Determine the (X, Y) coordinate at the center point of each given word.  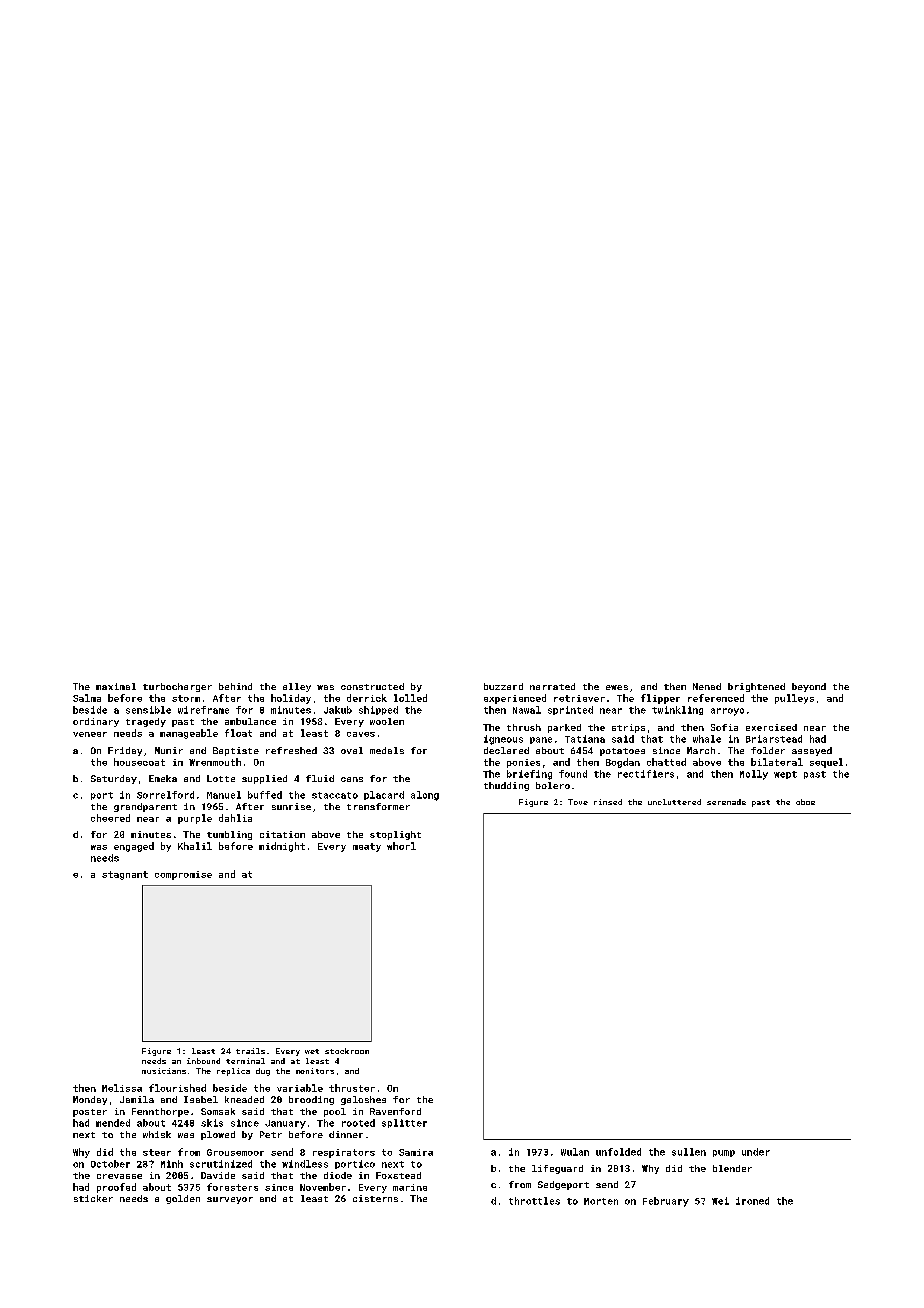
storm (186, 698)
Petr (271, 1134)
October (110, 1164)
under (756, 1152)
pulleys (794, 699)
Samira (416, 1152)
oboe (805, 802)
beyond (809, 687)
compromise (183, 875)
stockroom (347, 1051)
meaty (367, 847)
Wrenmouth (215, 762)
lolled (410, 698)
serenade (726, 802)
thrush (524, 727)
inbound (203, 1061)
